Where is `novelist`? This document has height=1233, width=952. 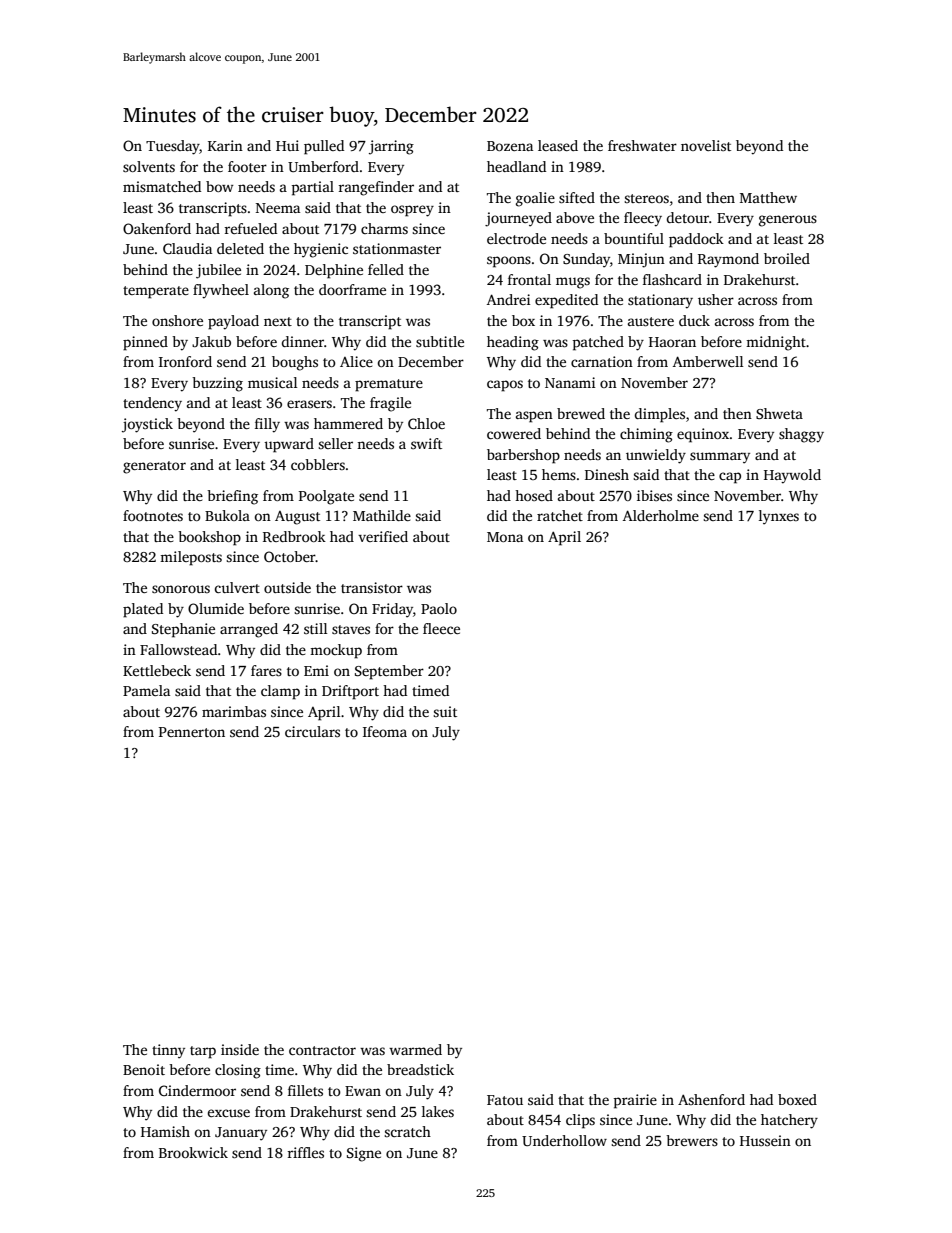
novelist is located at coordinates (706, 145).
